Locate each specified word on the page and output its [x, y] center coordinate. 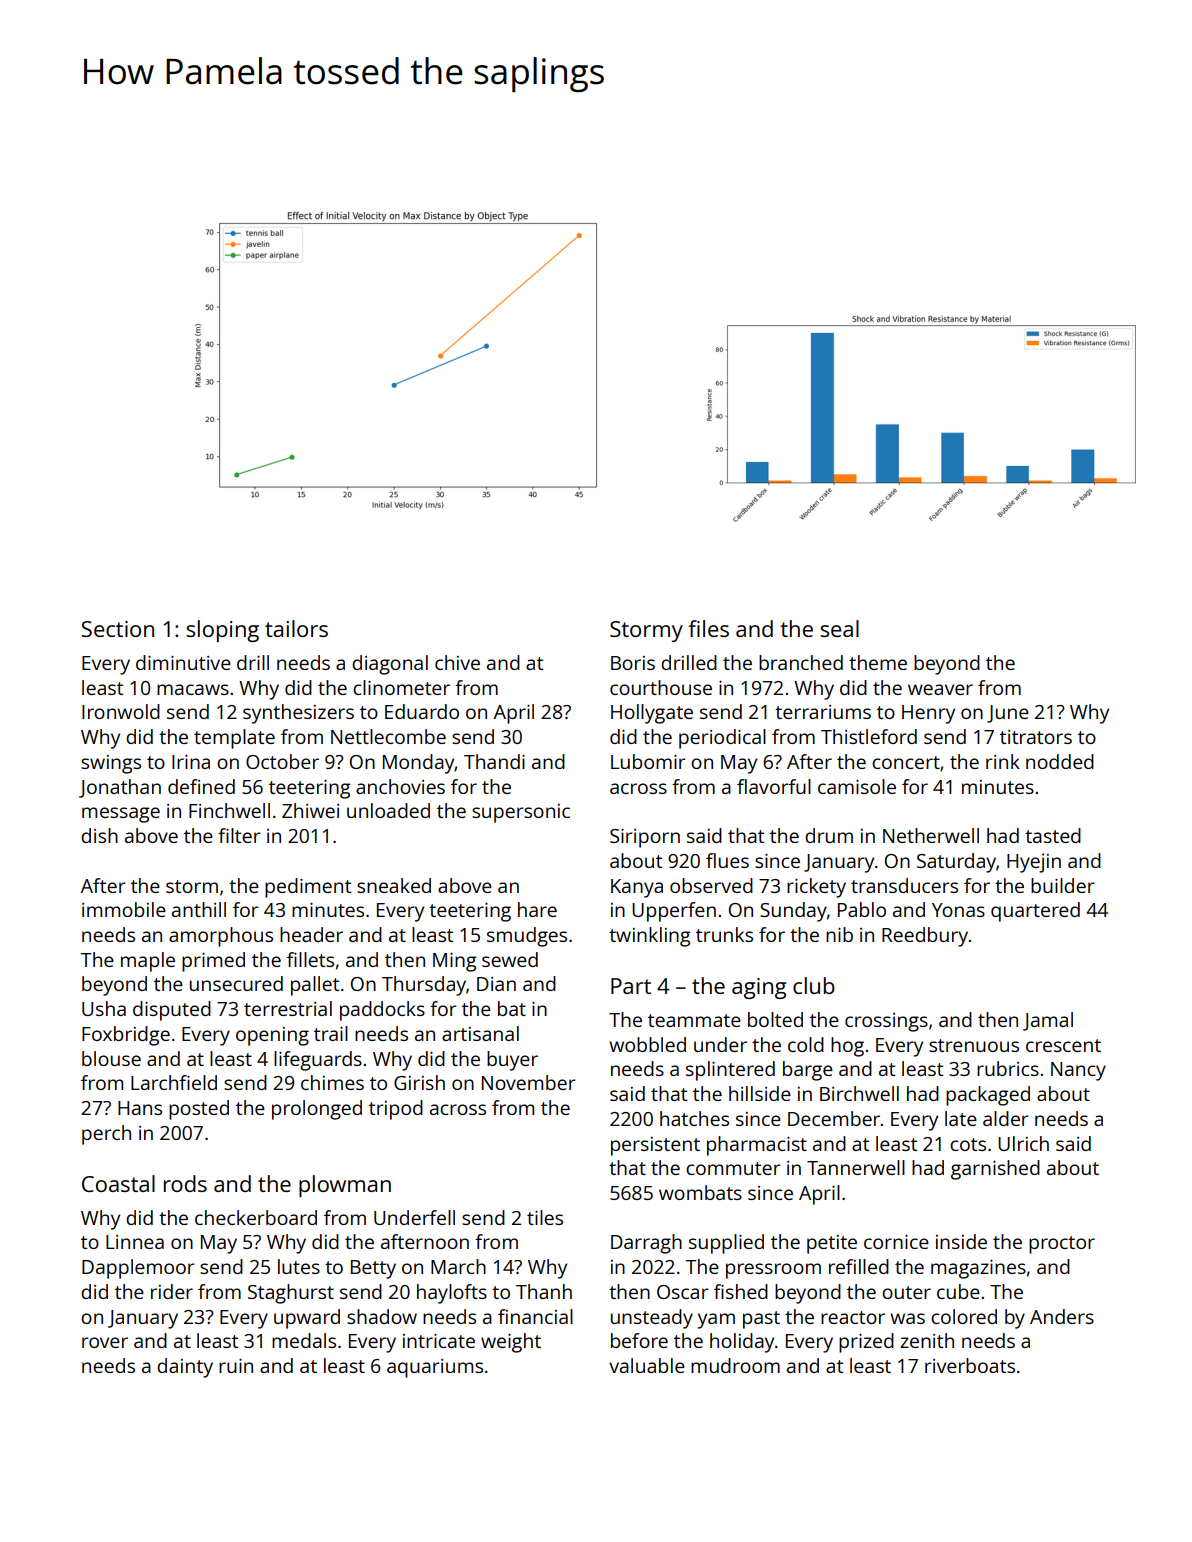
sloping [222, 631]
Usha [104, 1008]
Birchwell [859, 1093]
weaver [940, 689]
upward [307, 1319]
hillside [760, 1093]
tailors [296, 628]
